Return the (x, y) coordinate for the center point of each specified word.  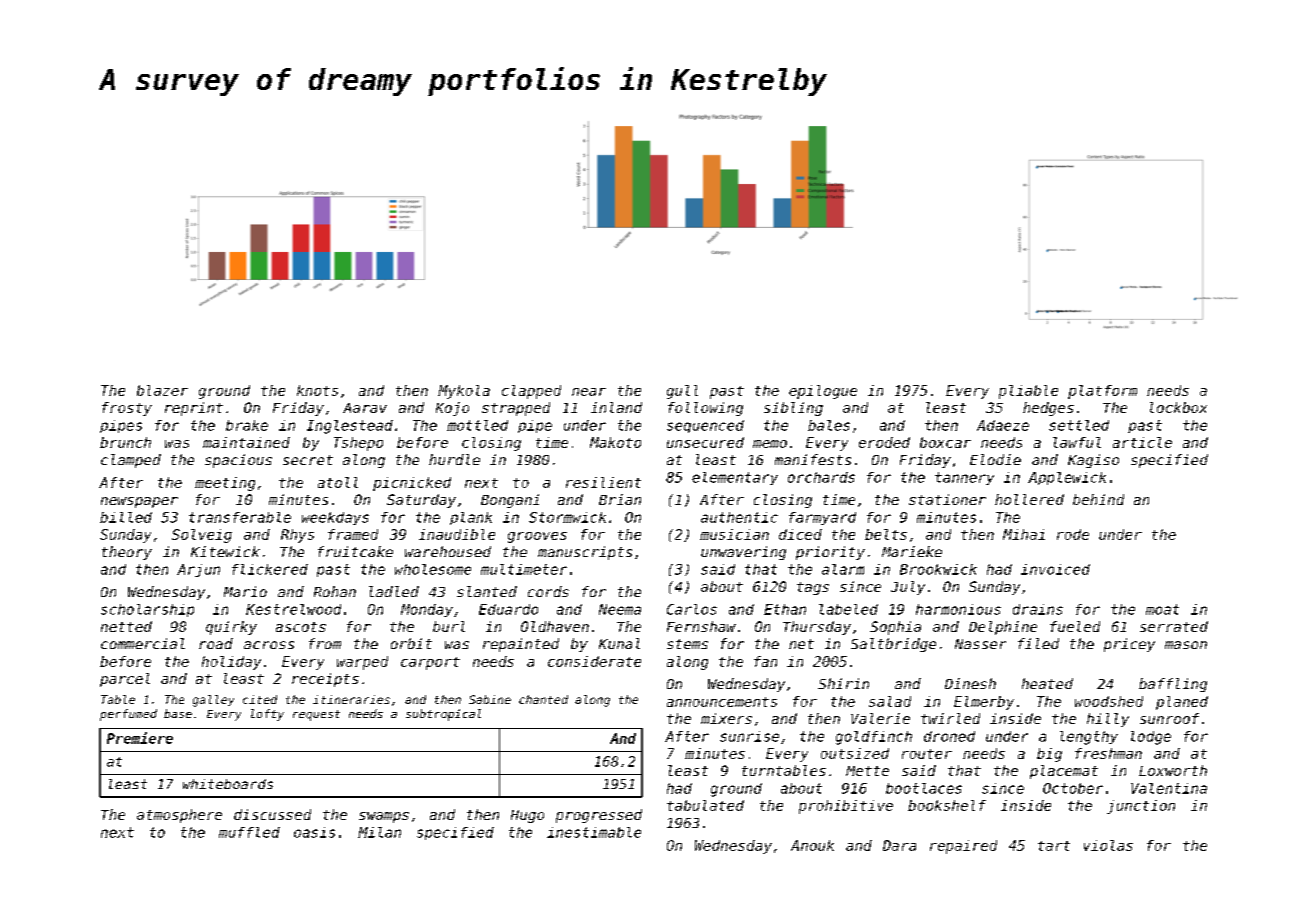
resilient (603, 482)
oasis (314, 832)
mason (1186, 645)
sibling (793, 409)
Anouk (812, 845)
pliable (1028, 392)
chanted (543, 699)
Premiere (140, 738)
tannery (964, 478)
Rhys (297, 536)
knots (317, 390)
